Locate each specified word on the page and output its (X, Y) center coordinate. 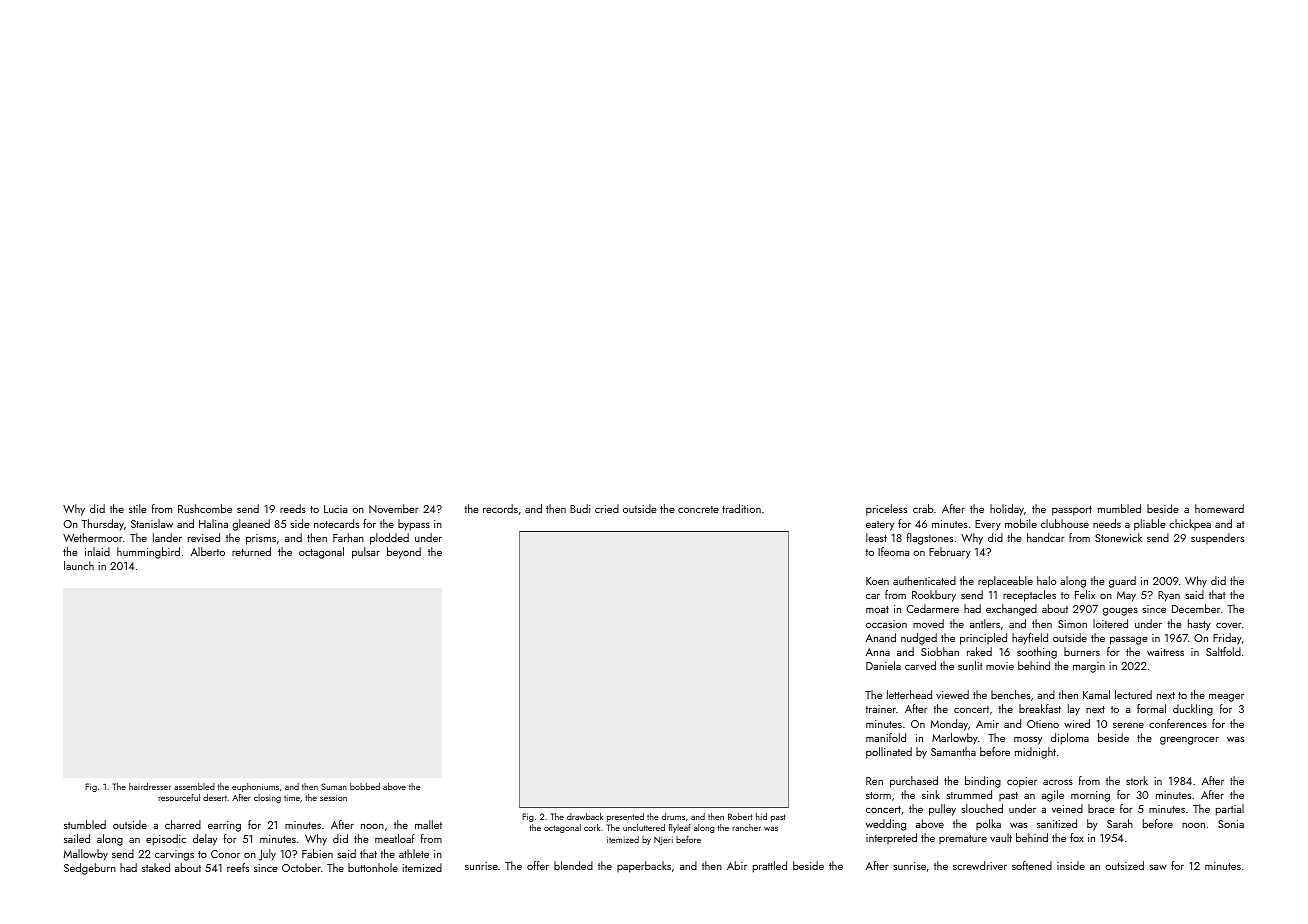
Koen (877, 581)
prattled (770, 867)
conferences (1178, 723)
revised (204, 537)
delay (205, 840)
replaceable (1005, 582)
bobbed (365, 786)
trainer (880, 709)
